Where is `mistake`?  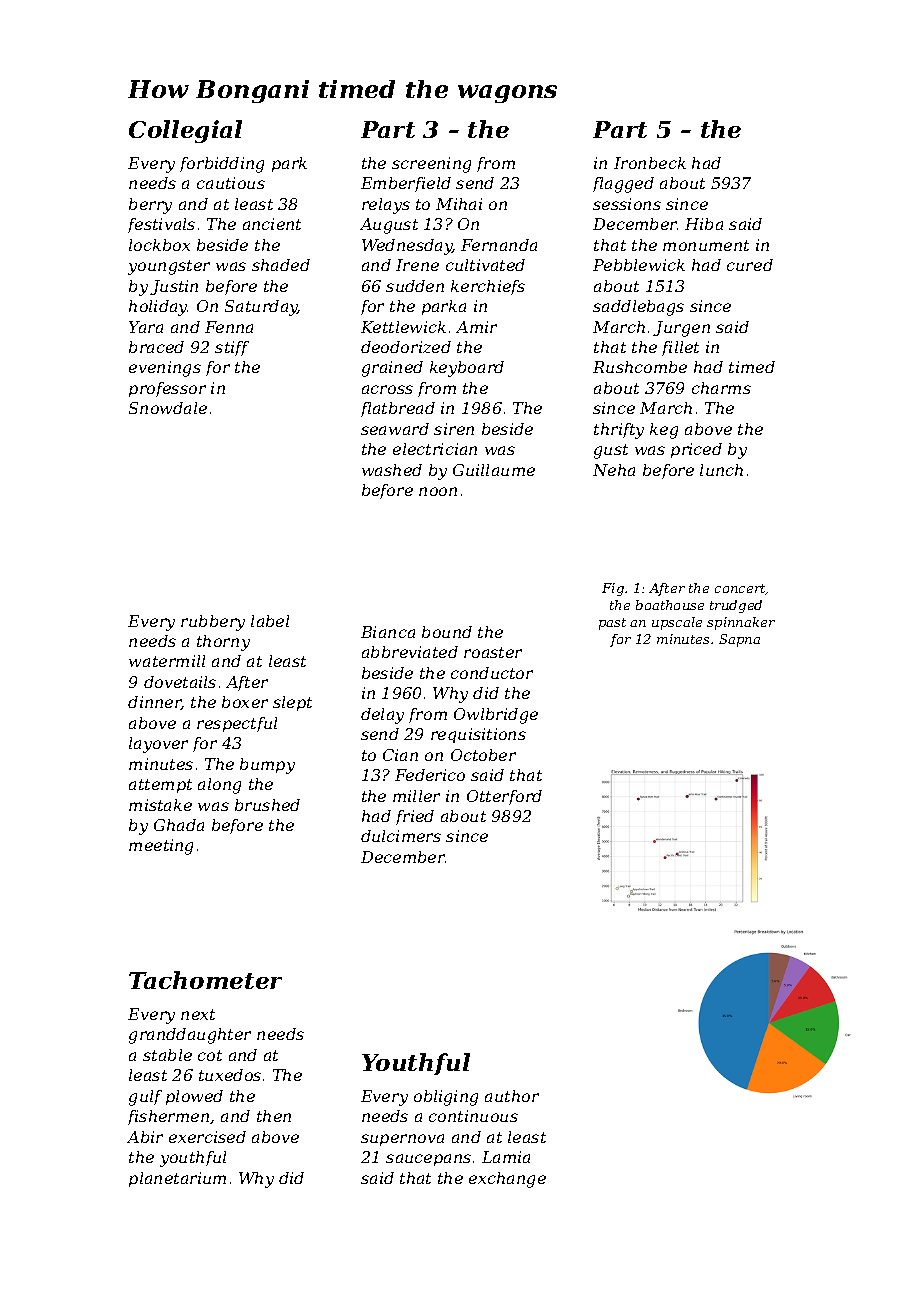
mistake is located at coordinates (160, 805).
